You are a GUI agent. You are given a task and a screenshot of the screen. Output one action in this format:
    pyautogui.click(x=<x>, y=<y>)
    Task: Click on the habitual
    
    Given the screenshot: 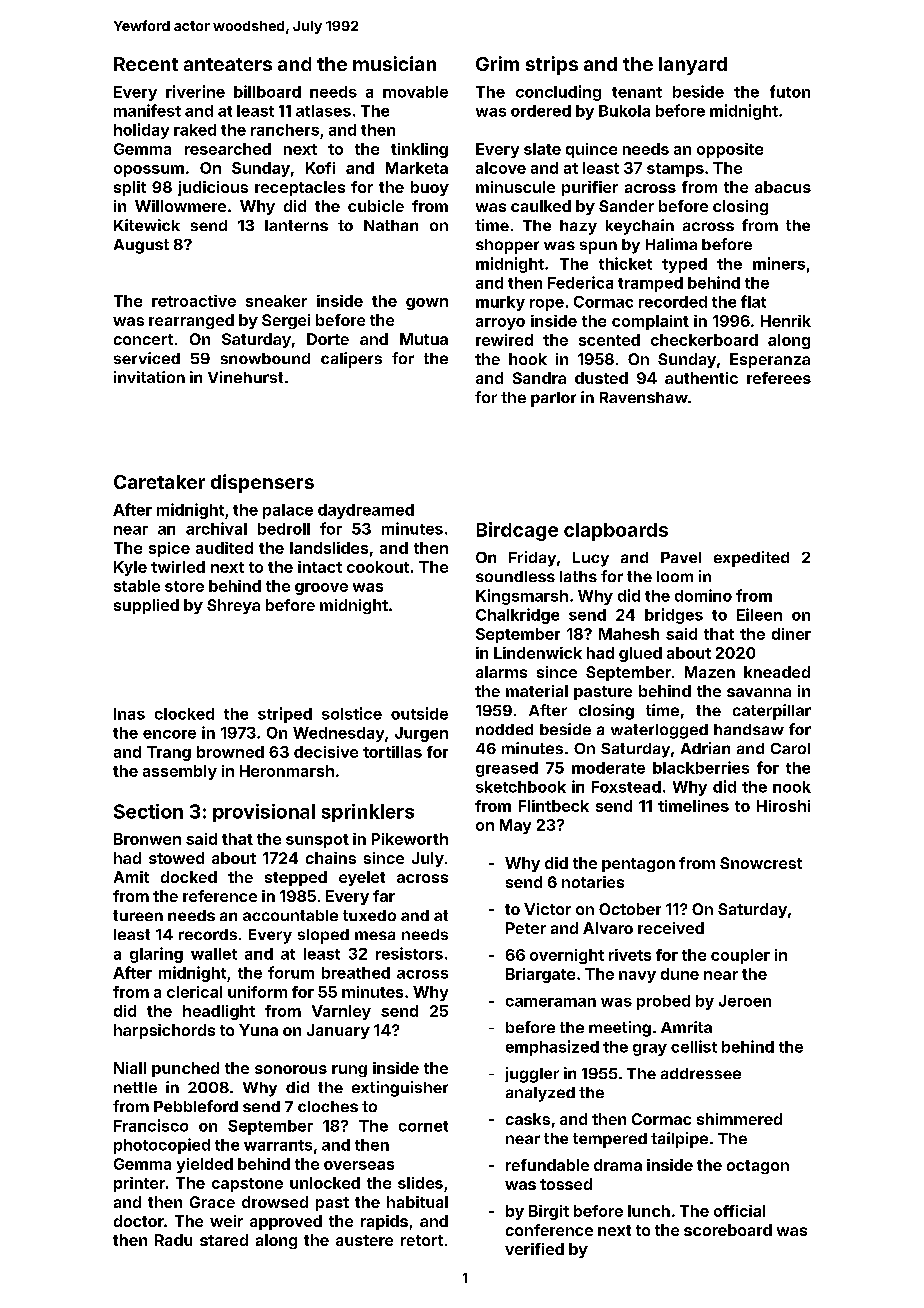 What is the action you would take?
    pyautogui.click(x=417, y=1202)
